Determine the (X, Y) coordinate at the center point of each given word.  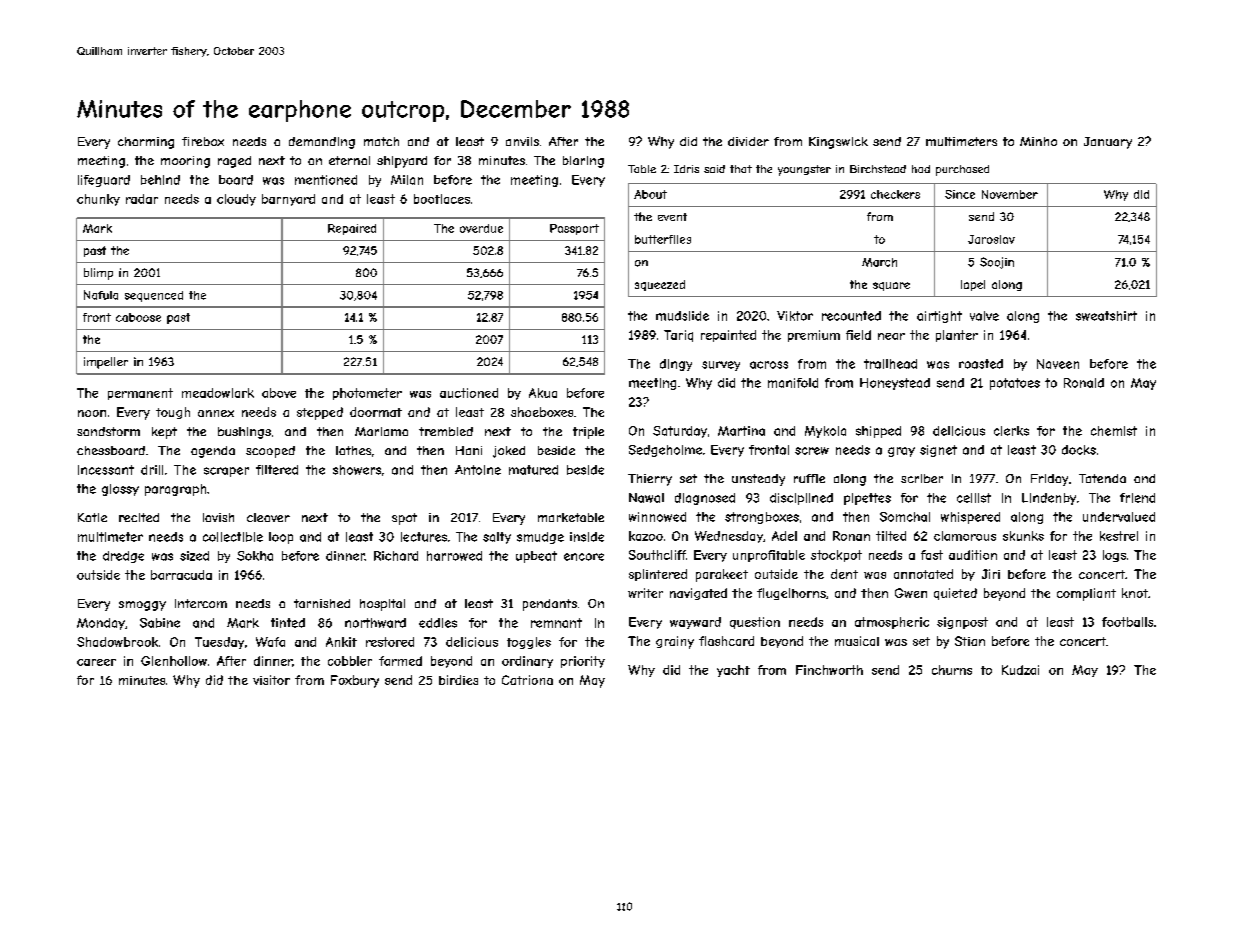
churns (952, 670)
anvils (522, 141)
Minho (1038, 141)
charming (146, 143)
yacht (733, 671)
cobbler (350, 661)
